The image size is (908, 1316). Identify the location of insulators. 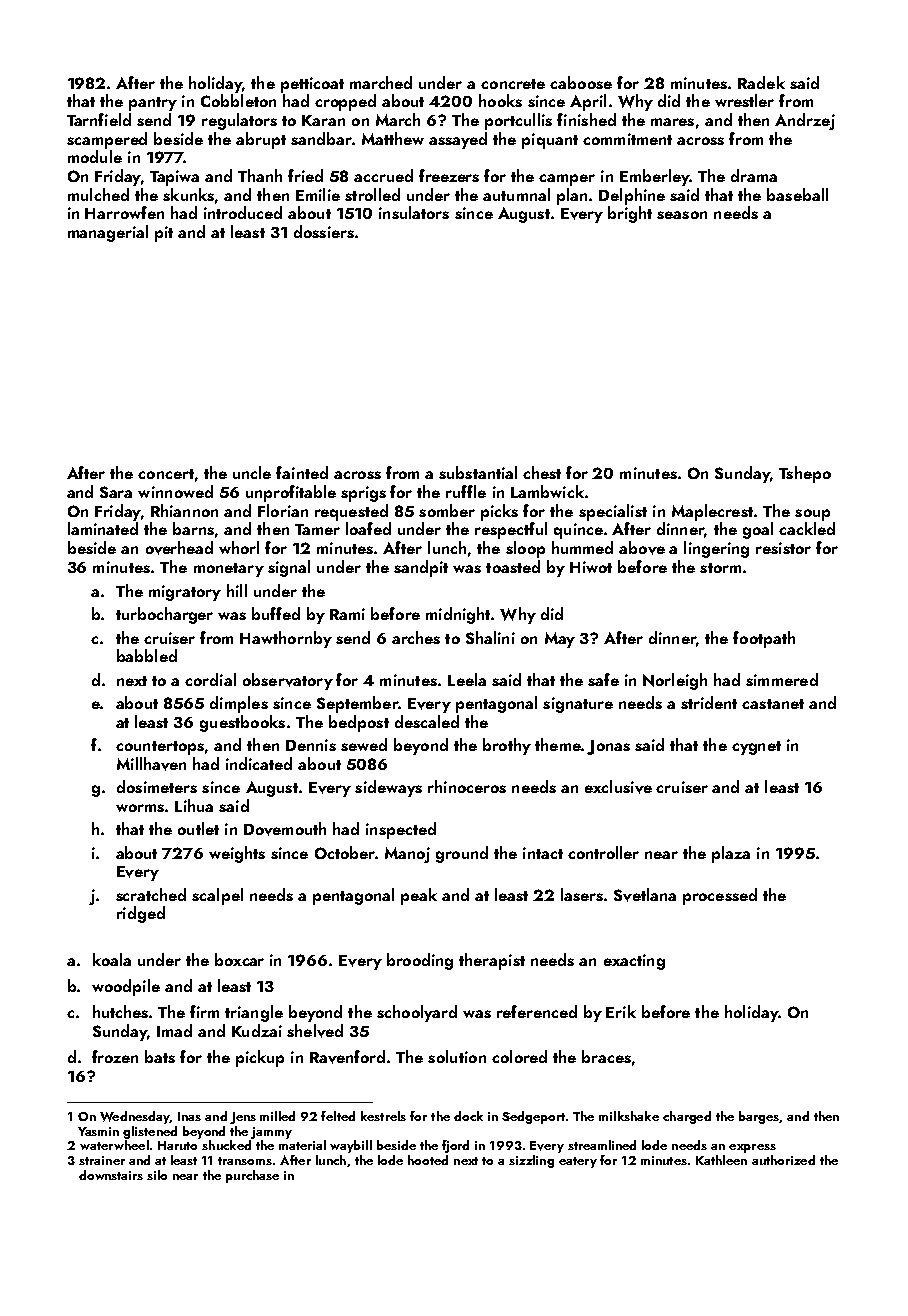
(414, 212).
